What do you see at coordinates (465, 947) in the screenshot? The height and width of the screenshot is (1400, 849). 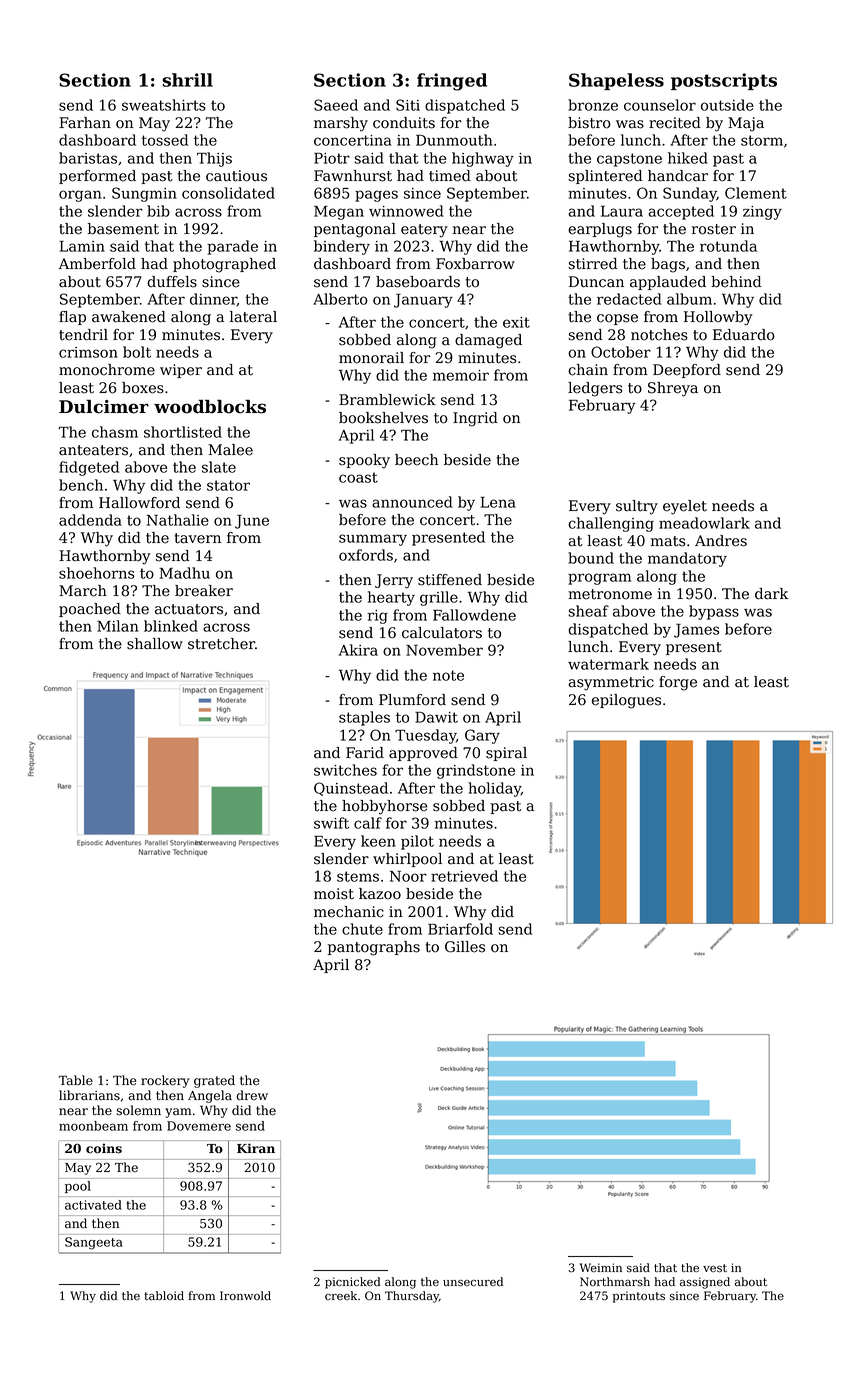 I see `Gilles` at bounding box center [465, 947].
